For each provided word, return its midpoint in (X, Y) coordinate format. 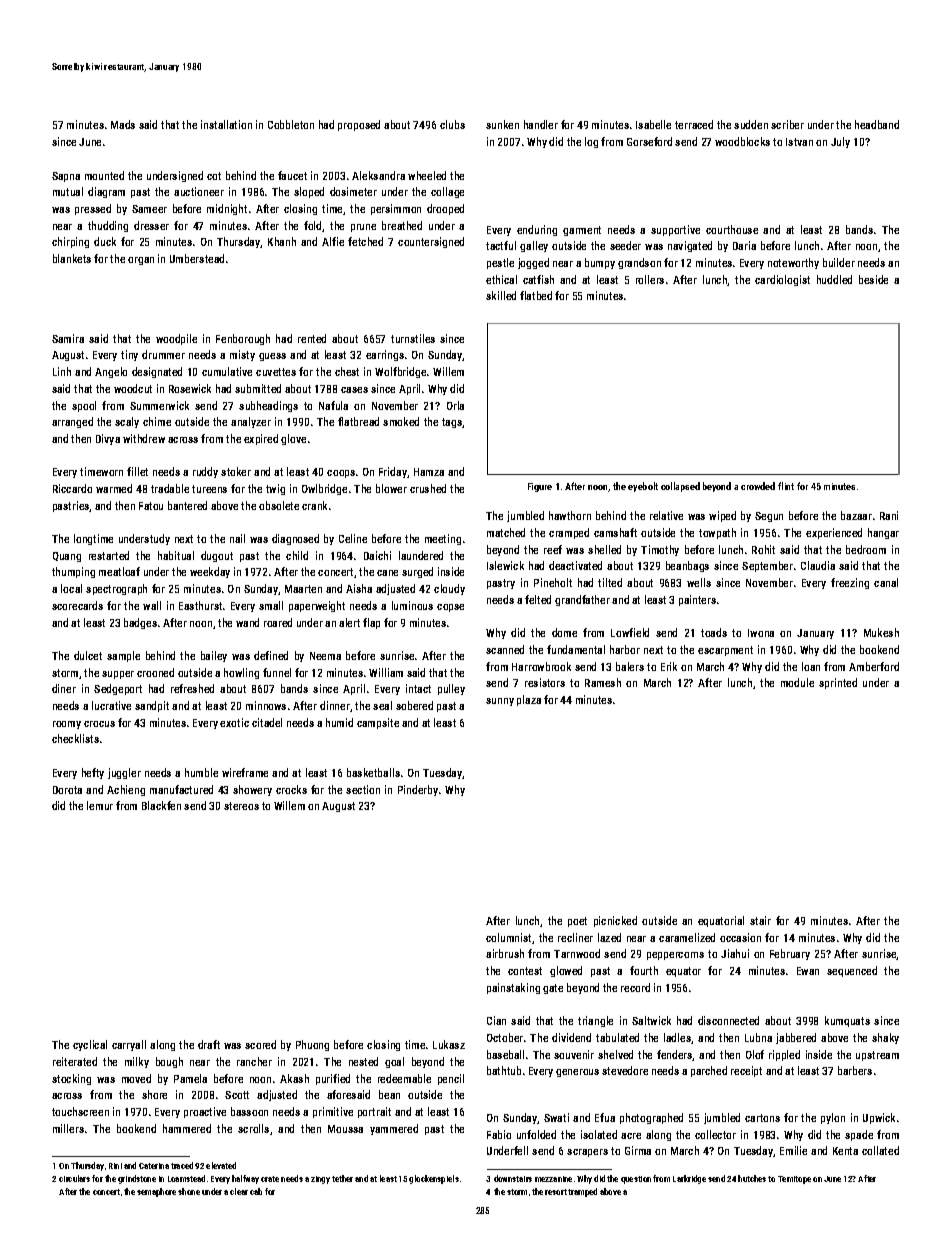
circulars (74, 1178)
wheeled (427, 175)
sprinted (838, 683)
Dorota (67, 790)
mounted (104, 175)
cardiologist (782, 280)
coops (341, 474)
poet (577, 922)
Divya (108, 439)
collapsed (680, 487)
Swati (556, 1117)
